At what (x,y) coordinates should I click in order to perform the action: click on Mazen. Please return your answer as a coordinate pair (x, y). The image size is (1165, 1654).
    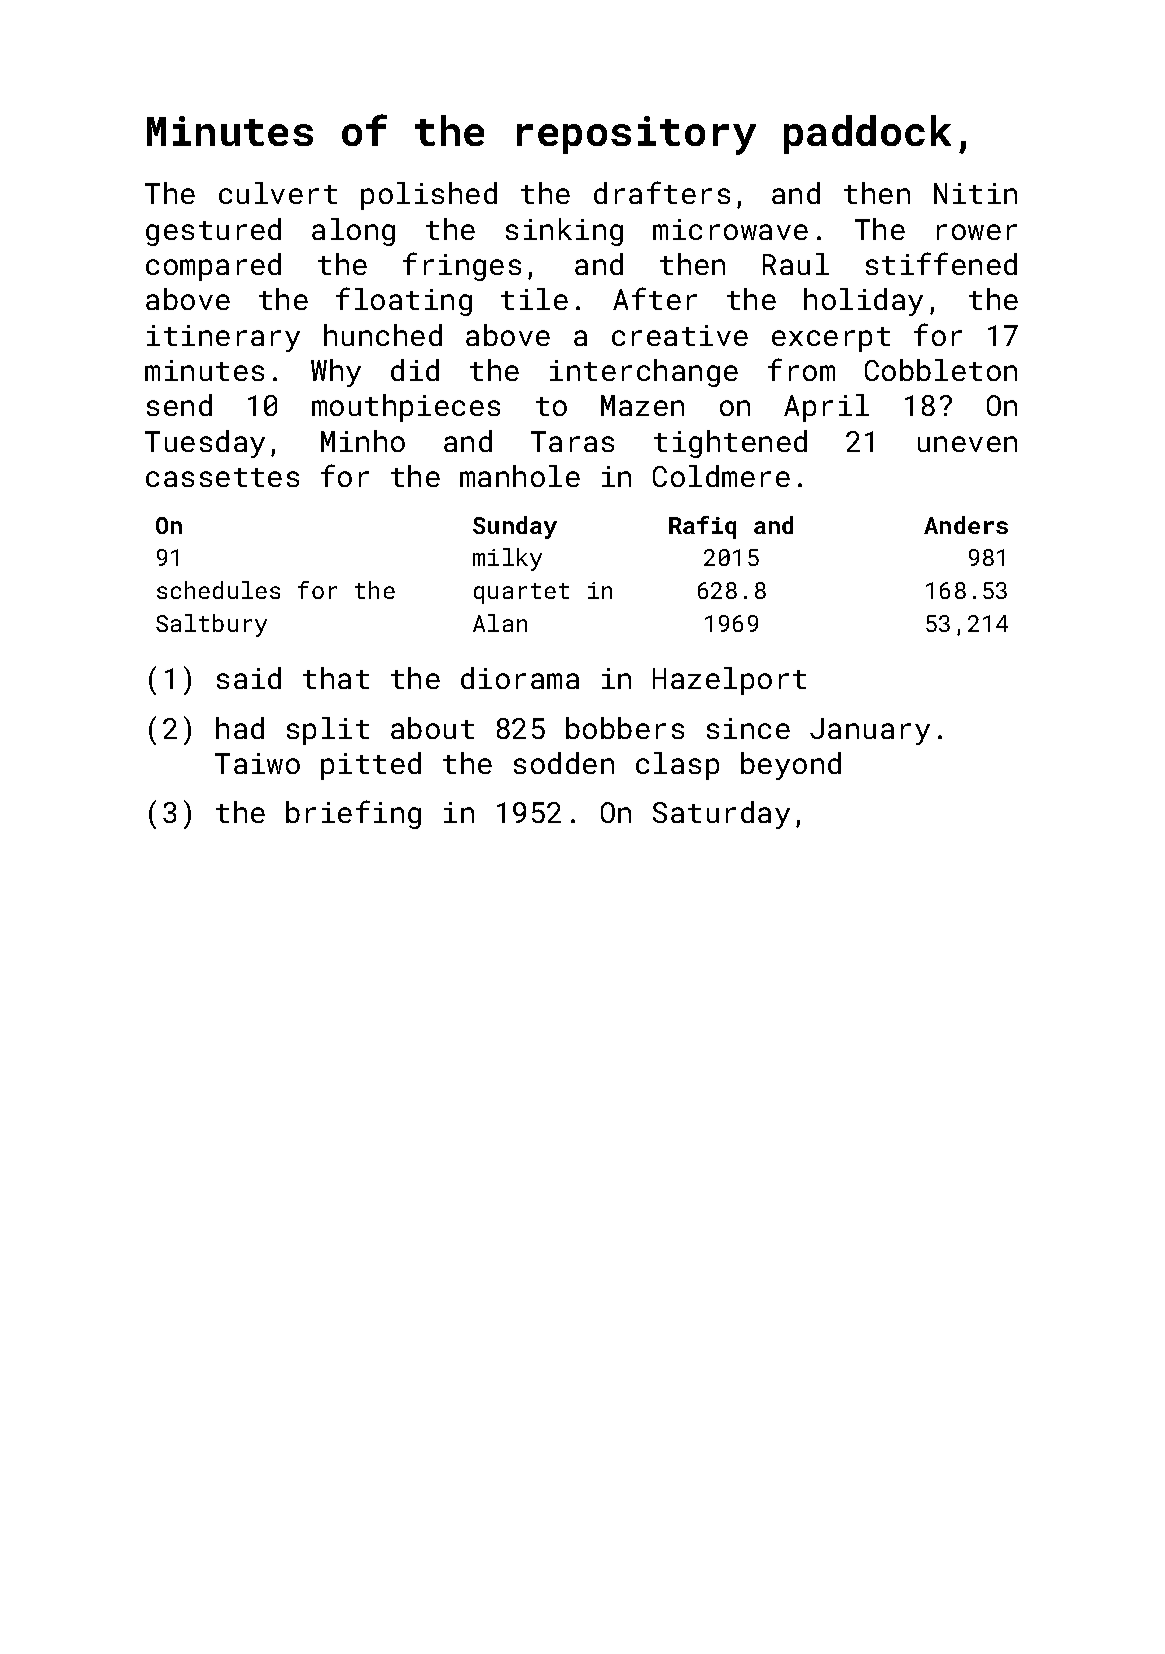
    Looking at the image, I should click on (642, 405).
